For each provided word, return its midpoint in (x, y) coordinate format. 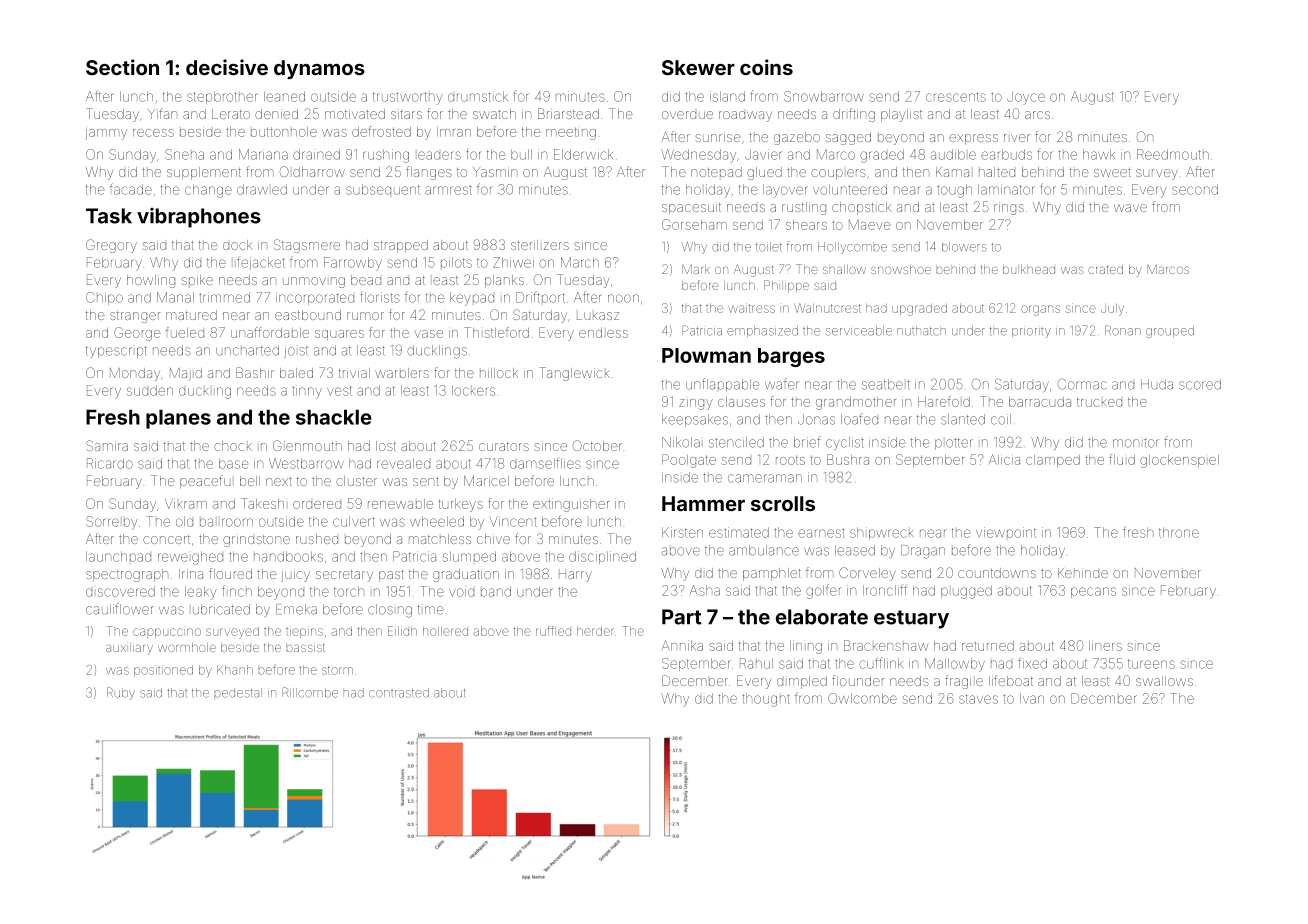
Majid (186, 374)
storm (337, 670)
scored (1200, 384)
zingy (696, 404)
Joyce (1026, 98)
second (1195, 189)
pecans (1093, 592)
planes (178, 419)
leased (855, 550)
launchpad (118, 556)
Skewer (698, 67)
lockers (473, 390)
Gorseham (694, 224)
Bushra (848, 459)
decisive (227, 67)
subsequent (383, 189)
